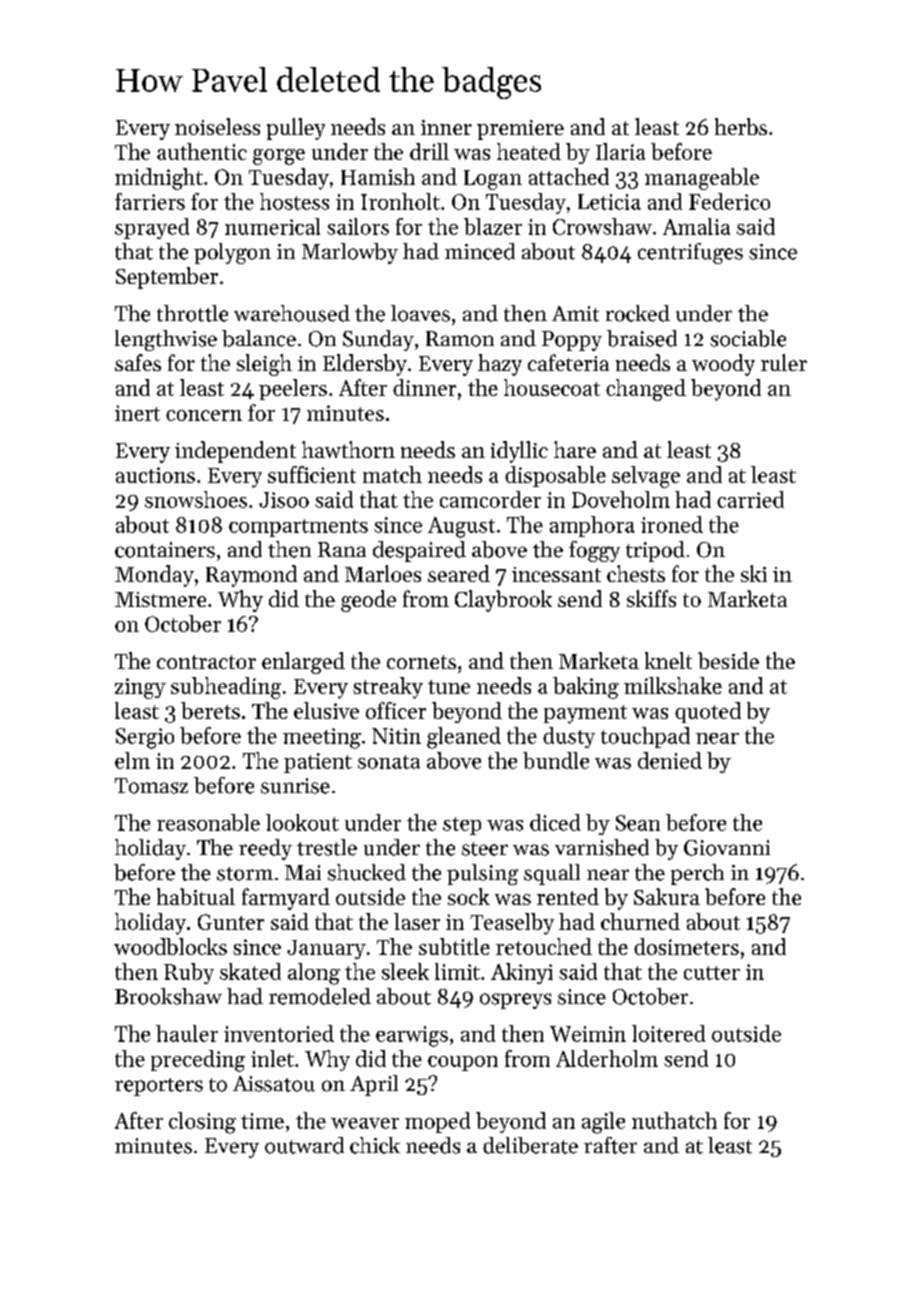 This screenshot has width=924, height=1314. What do you see at coordinates (365, 1123) in the screenshot?
I see `weaver` at bounding box center [365, 1123].
